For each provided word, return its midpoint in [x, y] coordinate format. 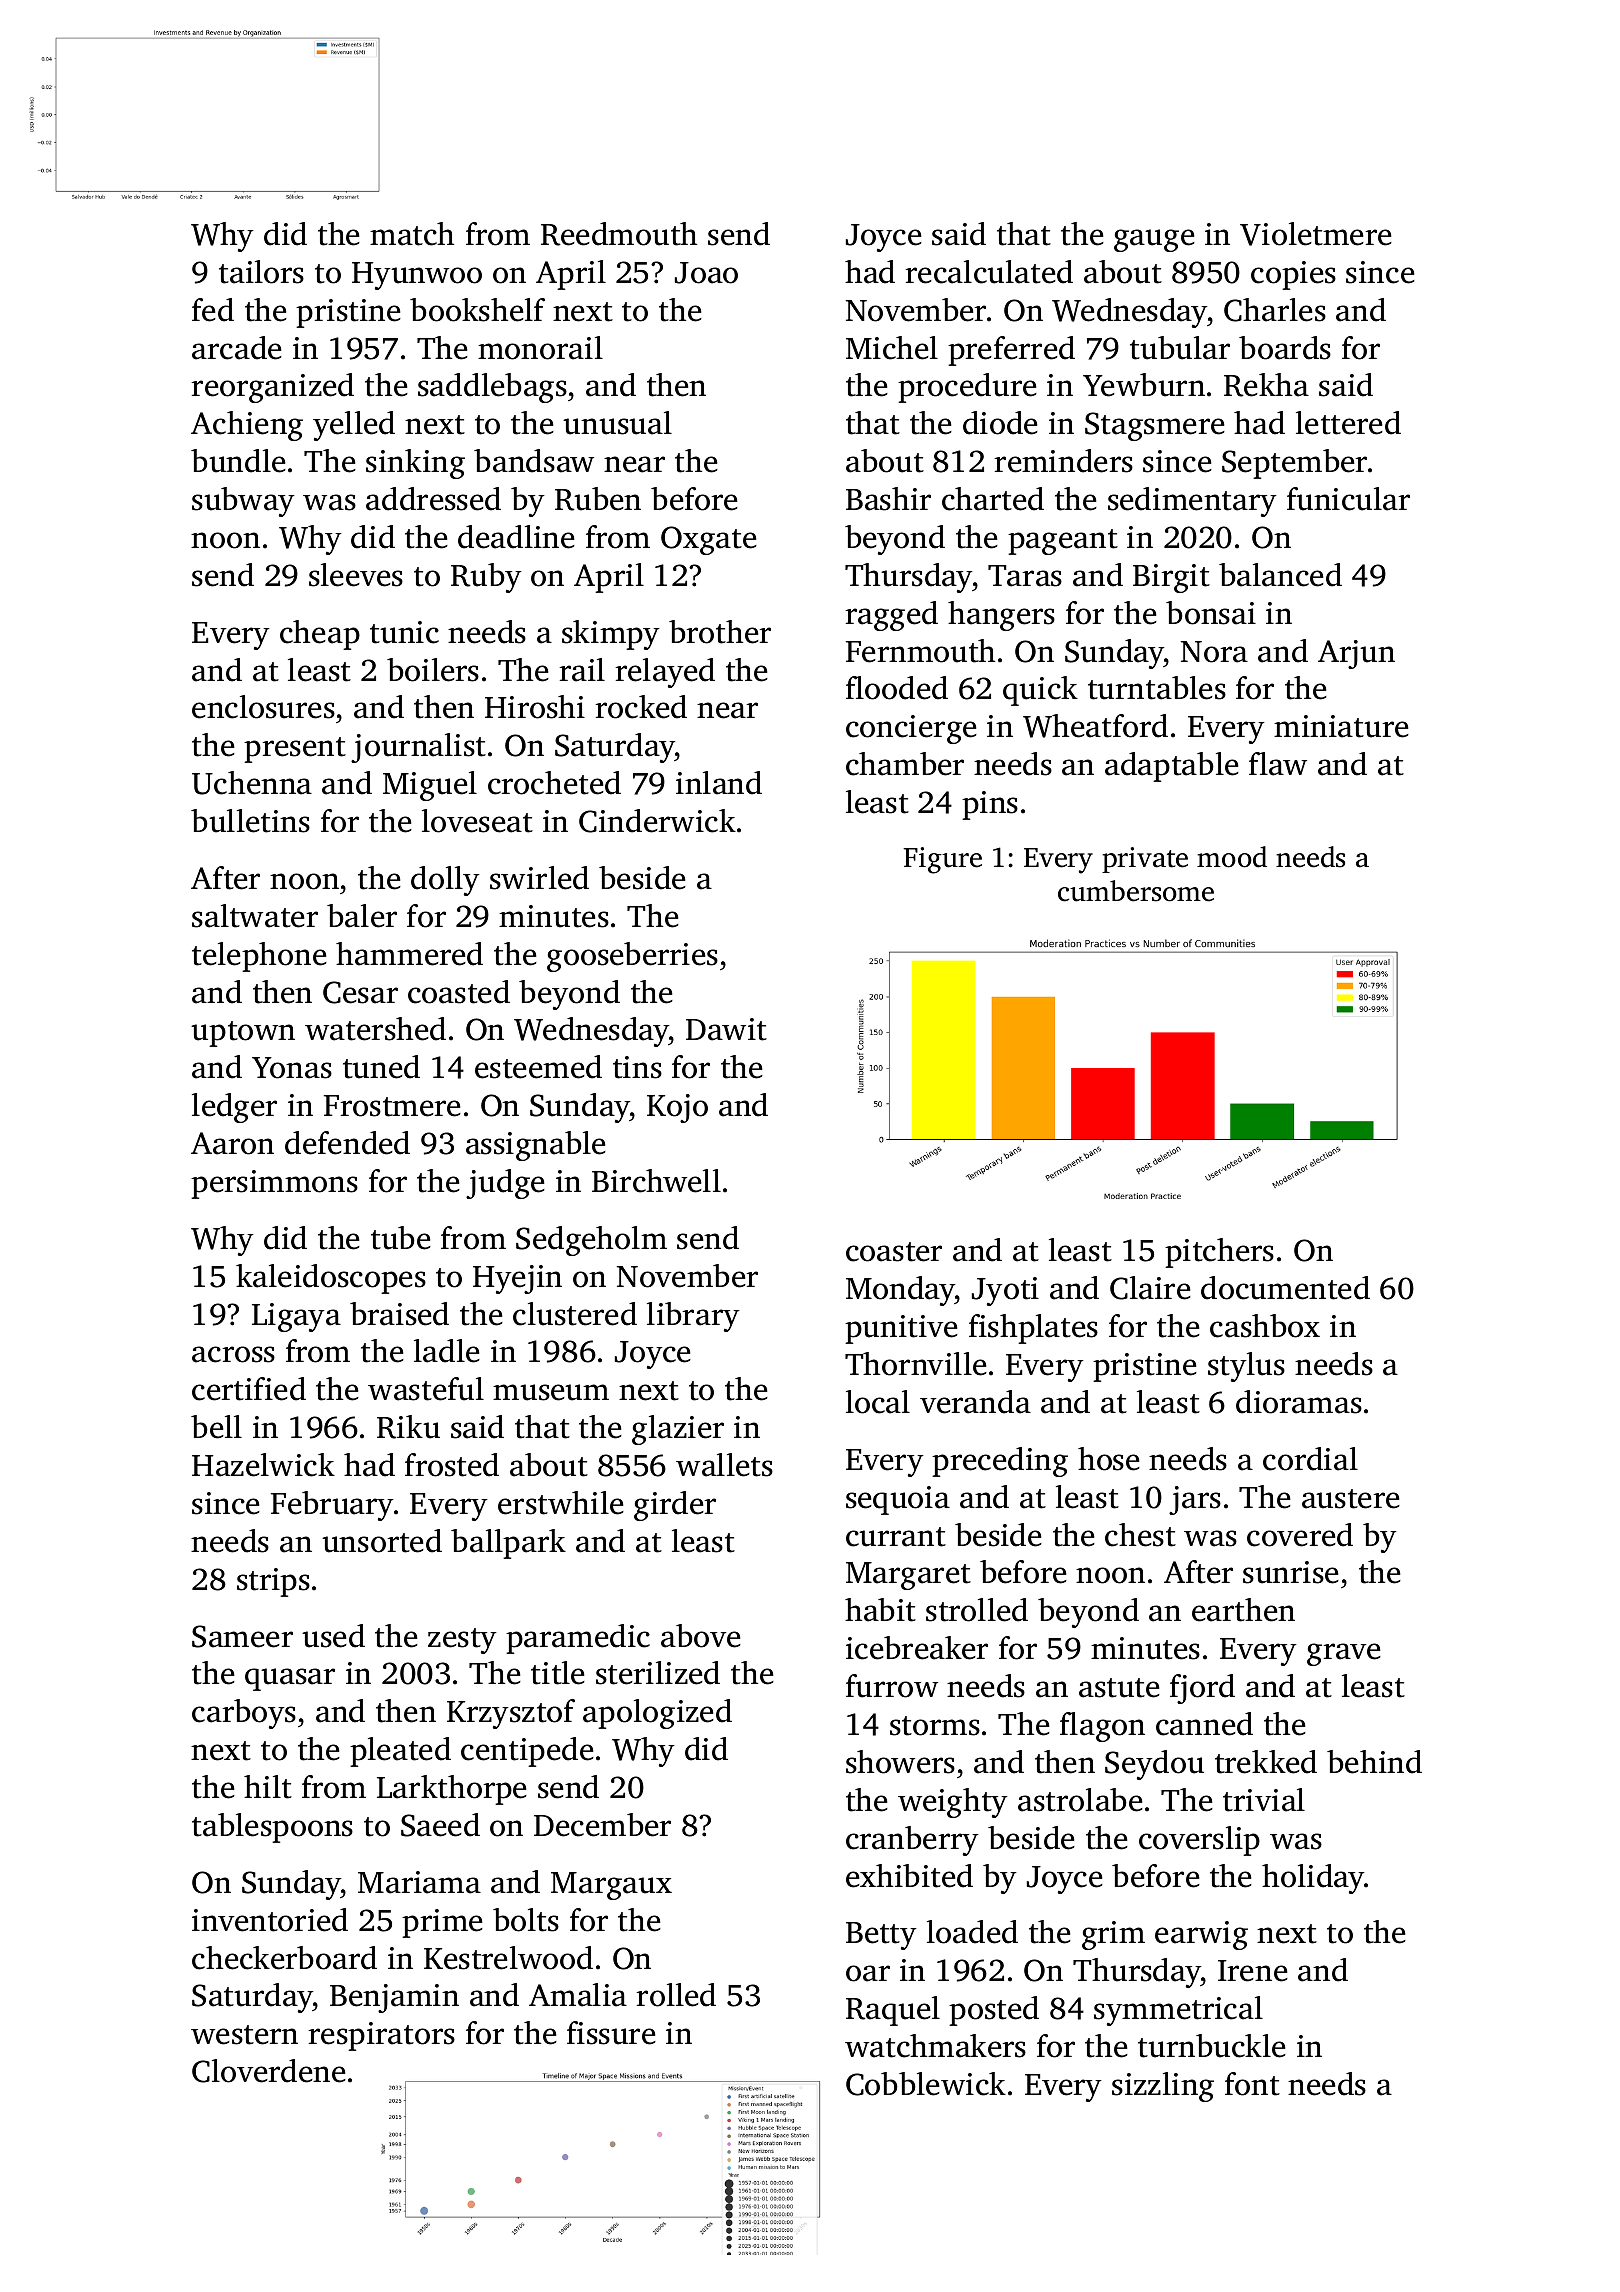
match [412, 234]
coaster [894, 1252]
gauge [1154, 240]
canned [1204, 1724]
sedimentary [1192, 502]
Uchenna [252, 783]
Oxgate [709, 540]
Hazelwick [263, 1465]
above [701, 1636]
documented [1285, 1288]
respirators [381, 2036]
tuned [381, 1067]
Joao [706, 273]
